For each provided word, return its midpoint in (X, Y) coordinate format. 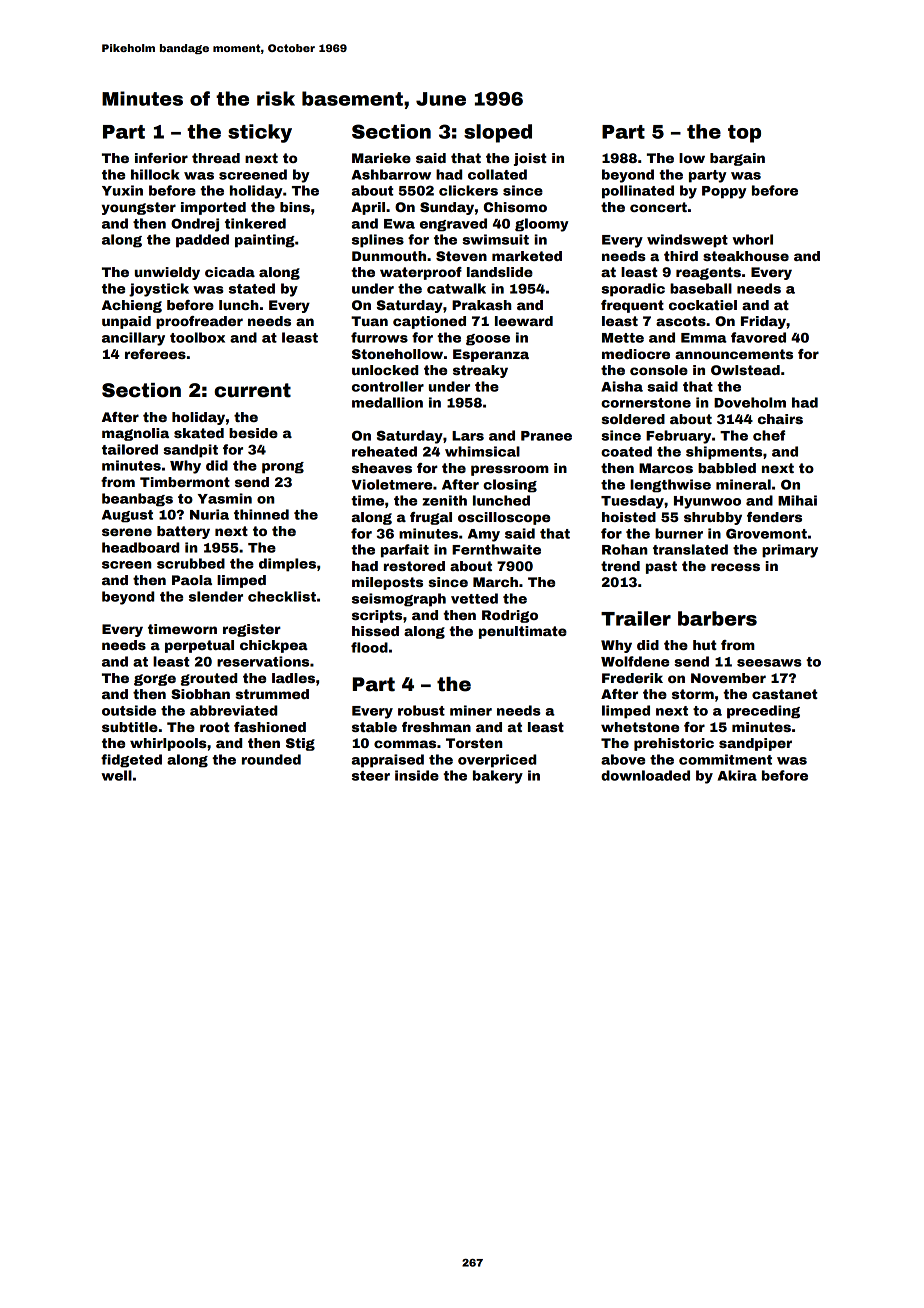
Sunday (447, 208)
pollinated (638, 192)
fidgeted (131, 761)
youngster (139, 208)
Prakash (482, 305)
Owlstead (745, 370)
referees (155, 354)
